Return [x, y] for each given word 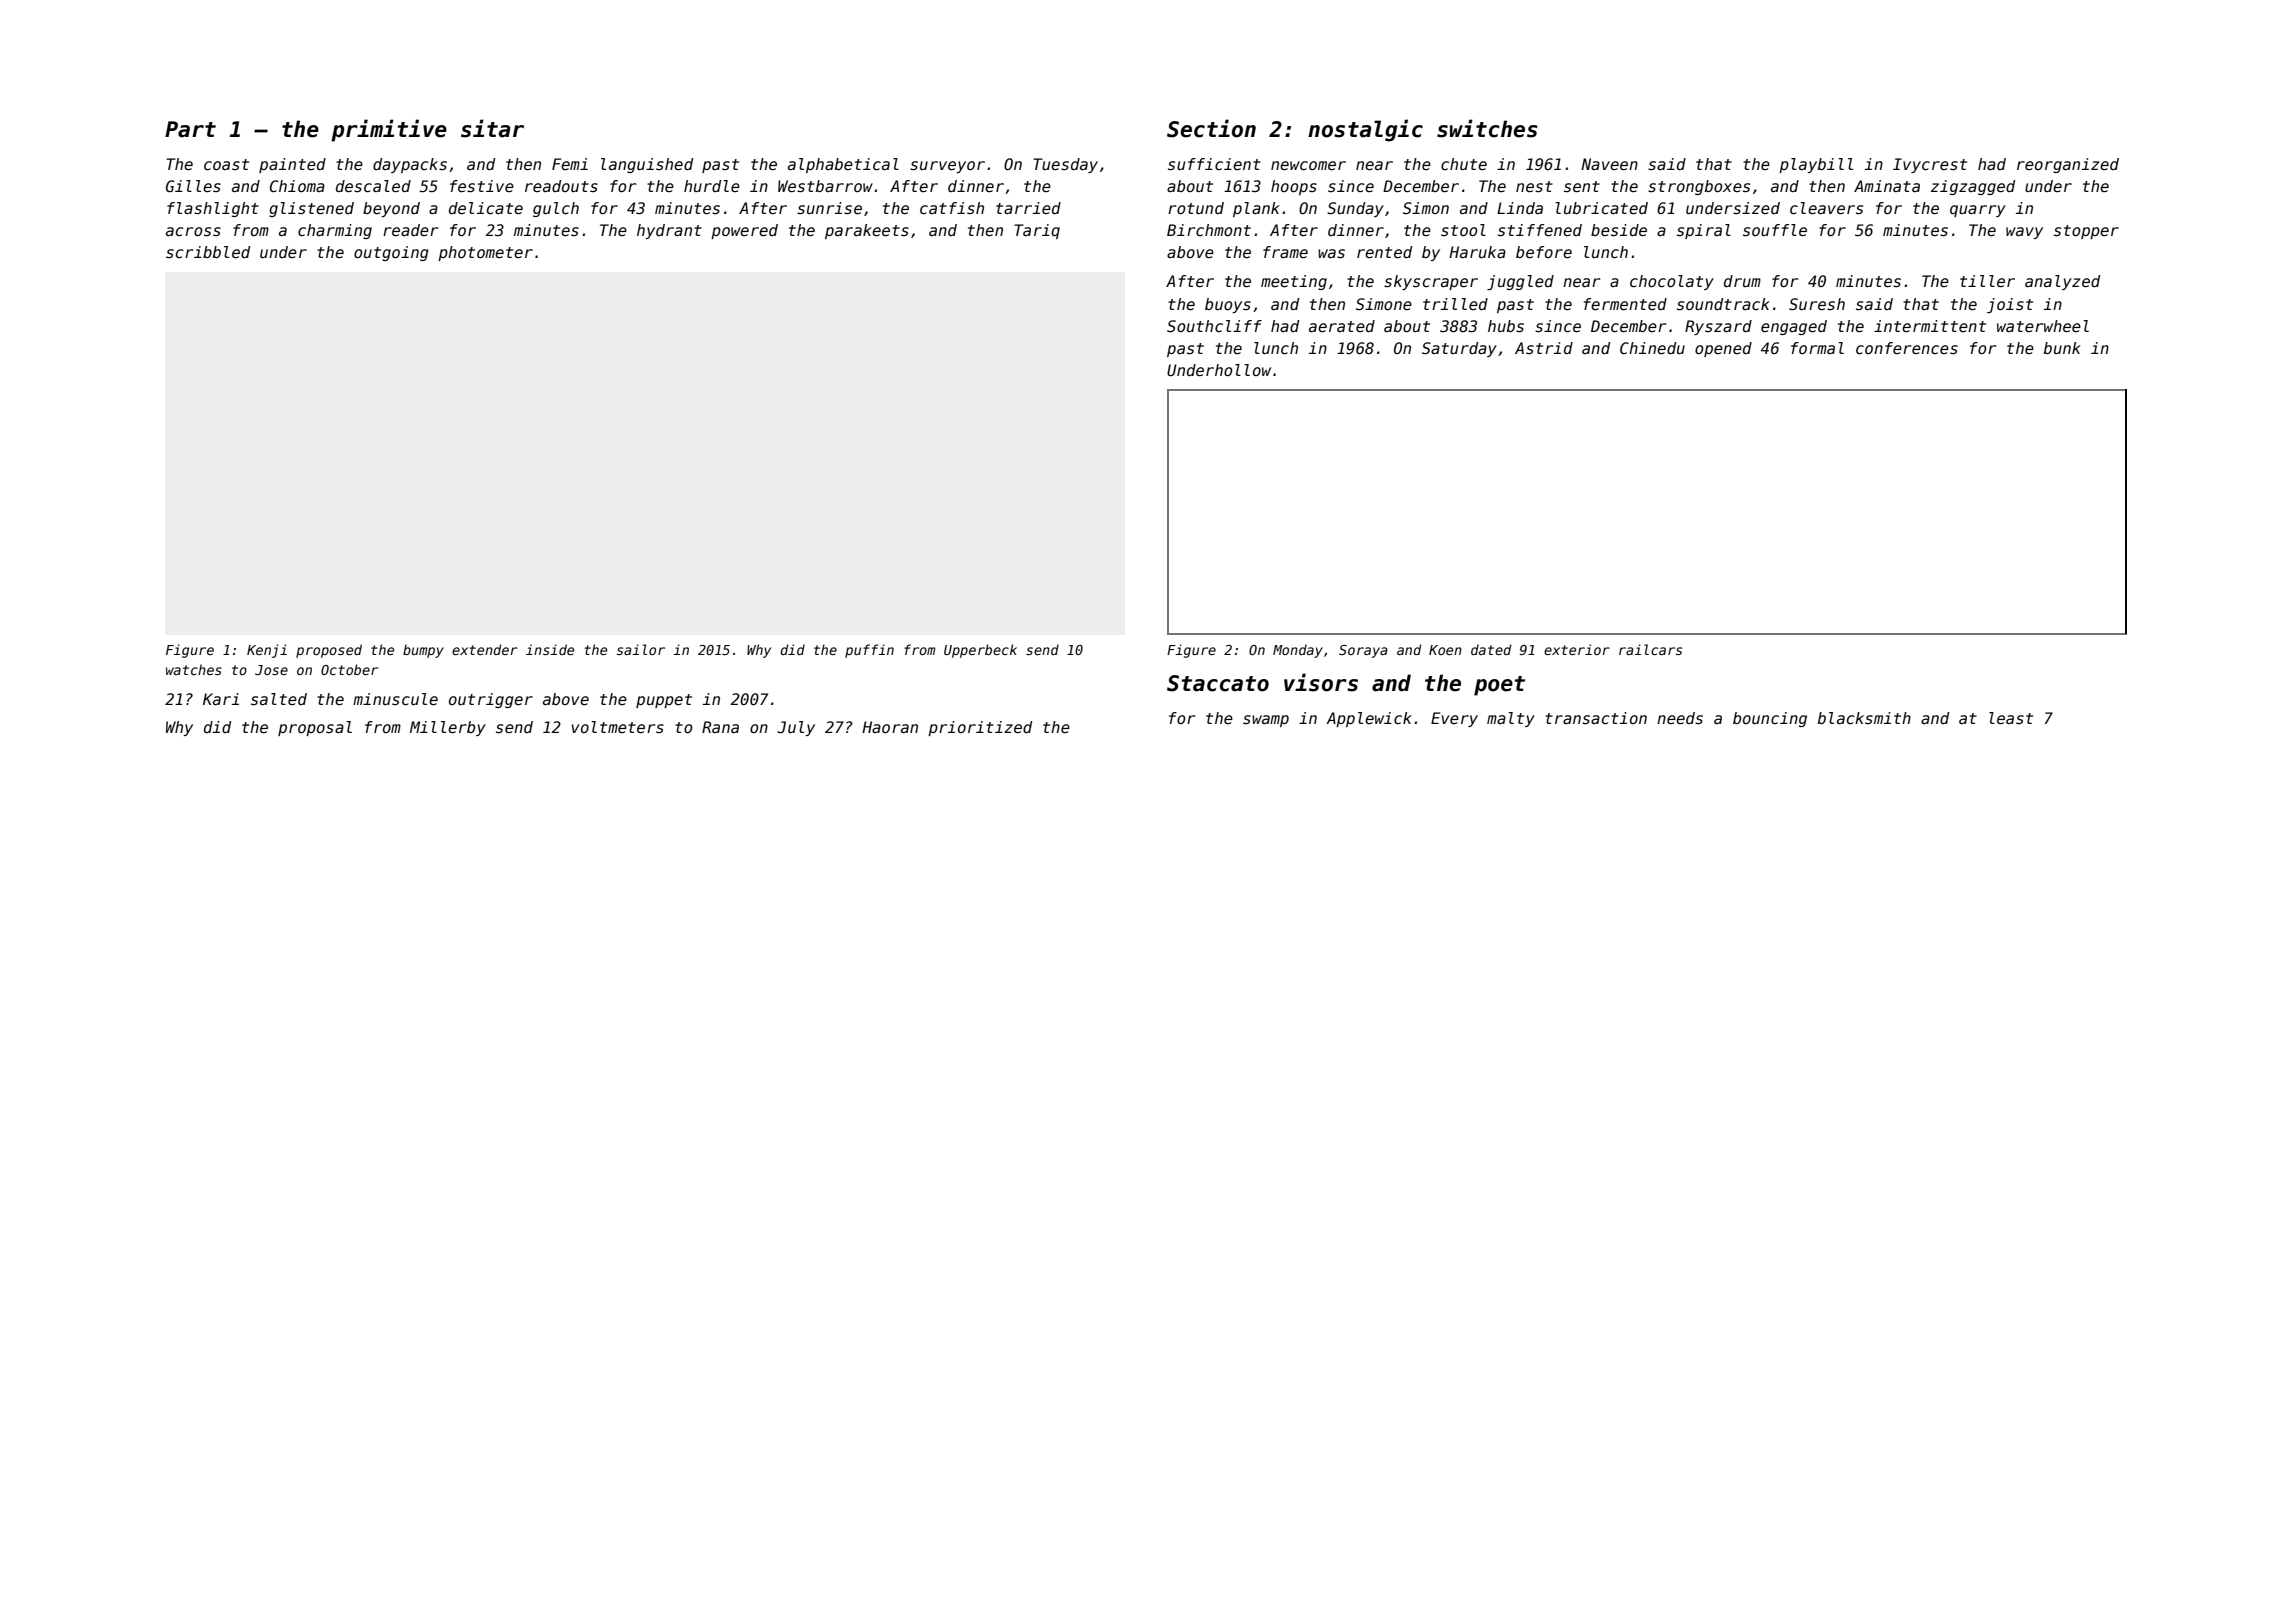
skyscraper [1431, 282]
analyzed [2062, 282]
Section [1211, 128]
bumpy [423, 651]
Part [190, 129]
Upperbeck [980, 651]
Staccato [1218, 683]
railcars [1650, 649]
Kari [221, 699]
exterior [1577, 649]
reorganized [2068, 165]
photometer [485, 253]
